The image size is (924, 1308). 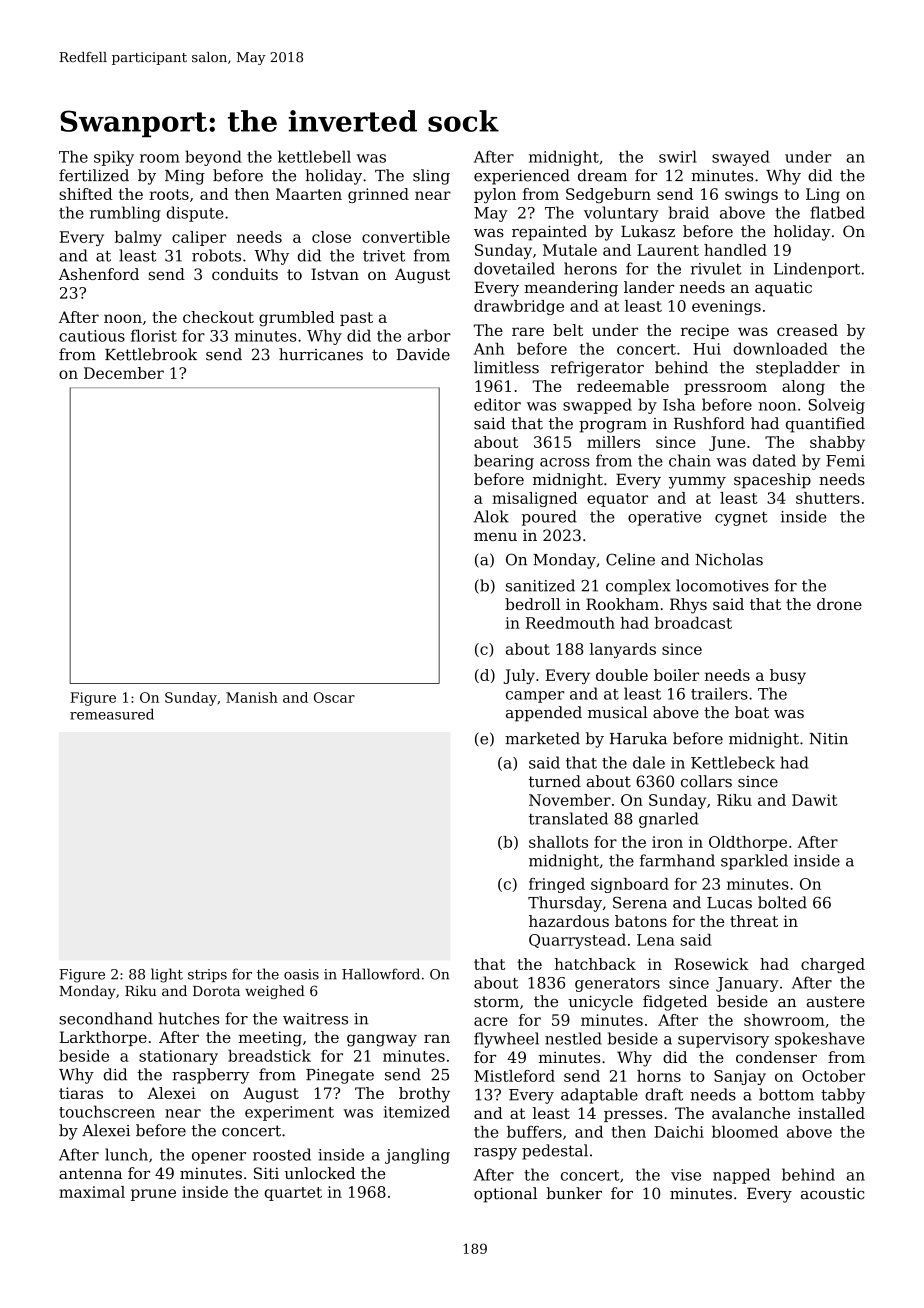 What do you see at coordinates (783, 288) in the screenshot?
I see `aquatic` at bounding box center [783, 288].
